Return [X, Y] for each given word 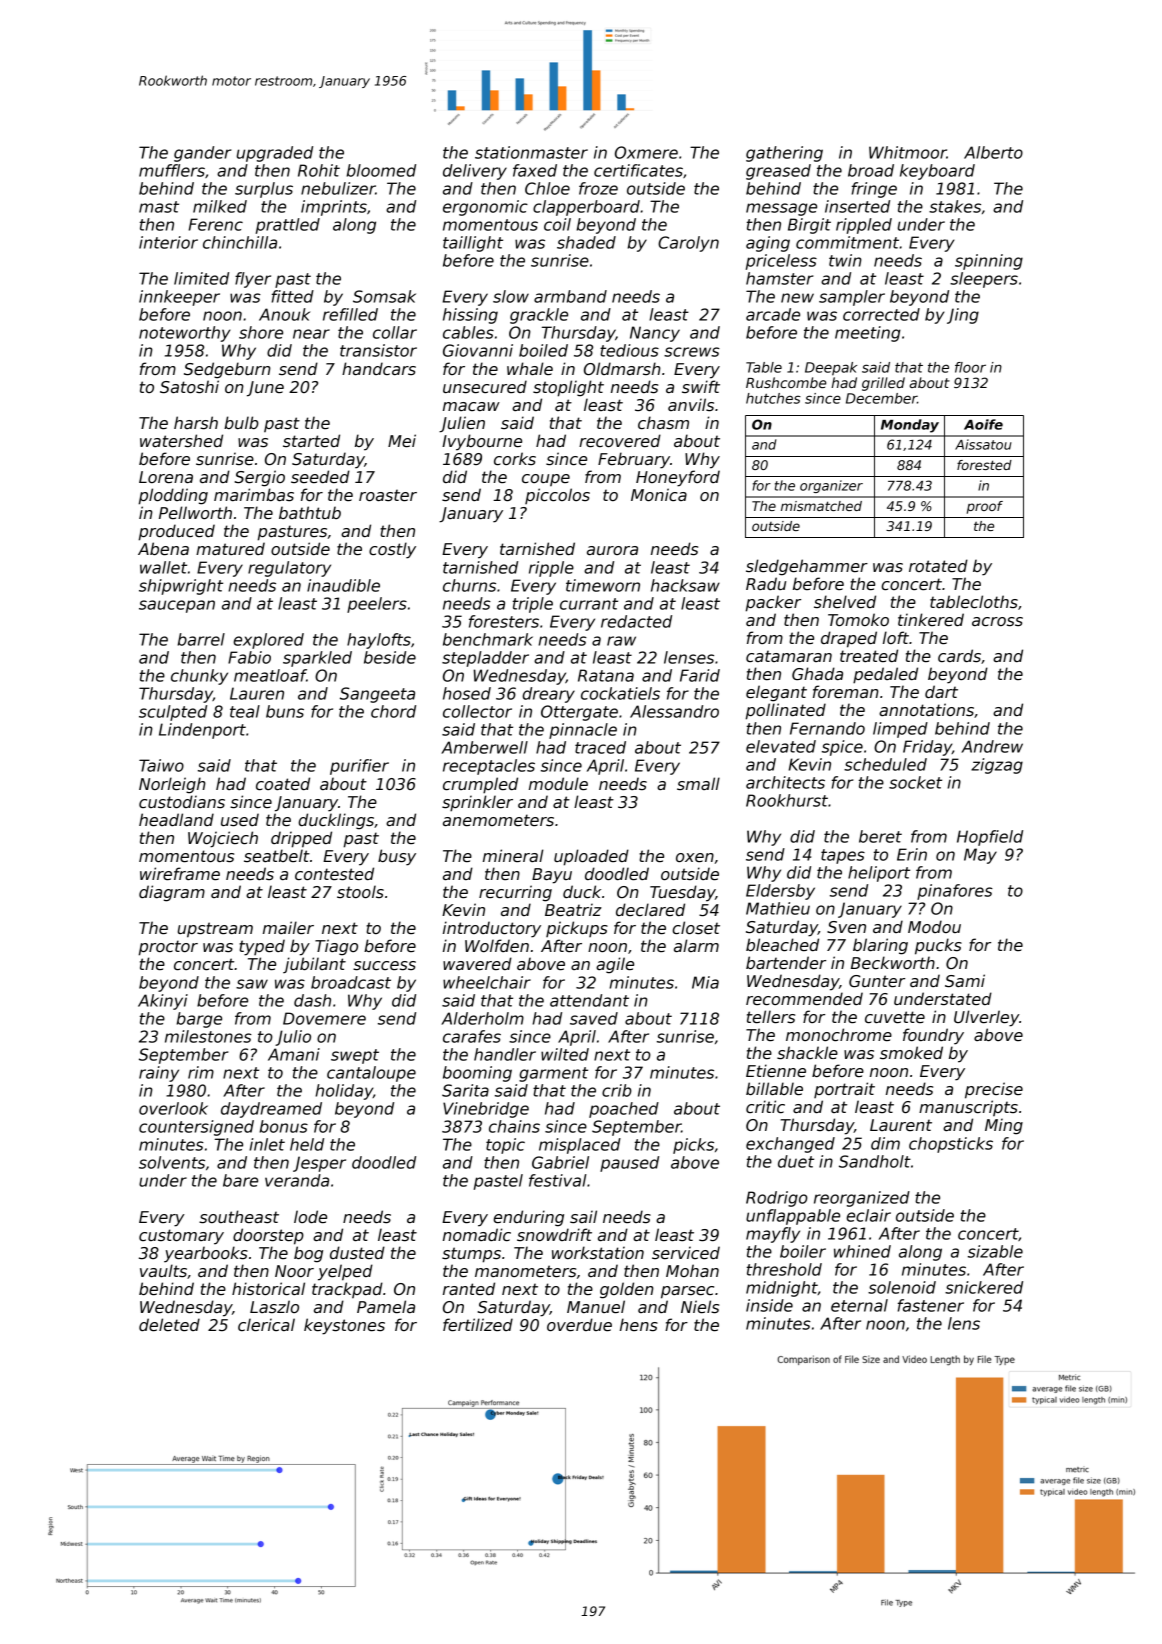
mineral [513, 855]
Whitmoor [908, 152]
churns [469, 585]
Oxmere [646, 152]
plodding [173, 496]
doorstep [268, 1236]
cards [959, 656]
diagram [172, 893]
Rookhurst [787, 800]
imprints [334, 208]
